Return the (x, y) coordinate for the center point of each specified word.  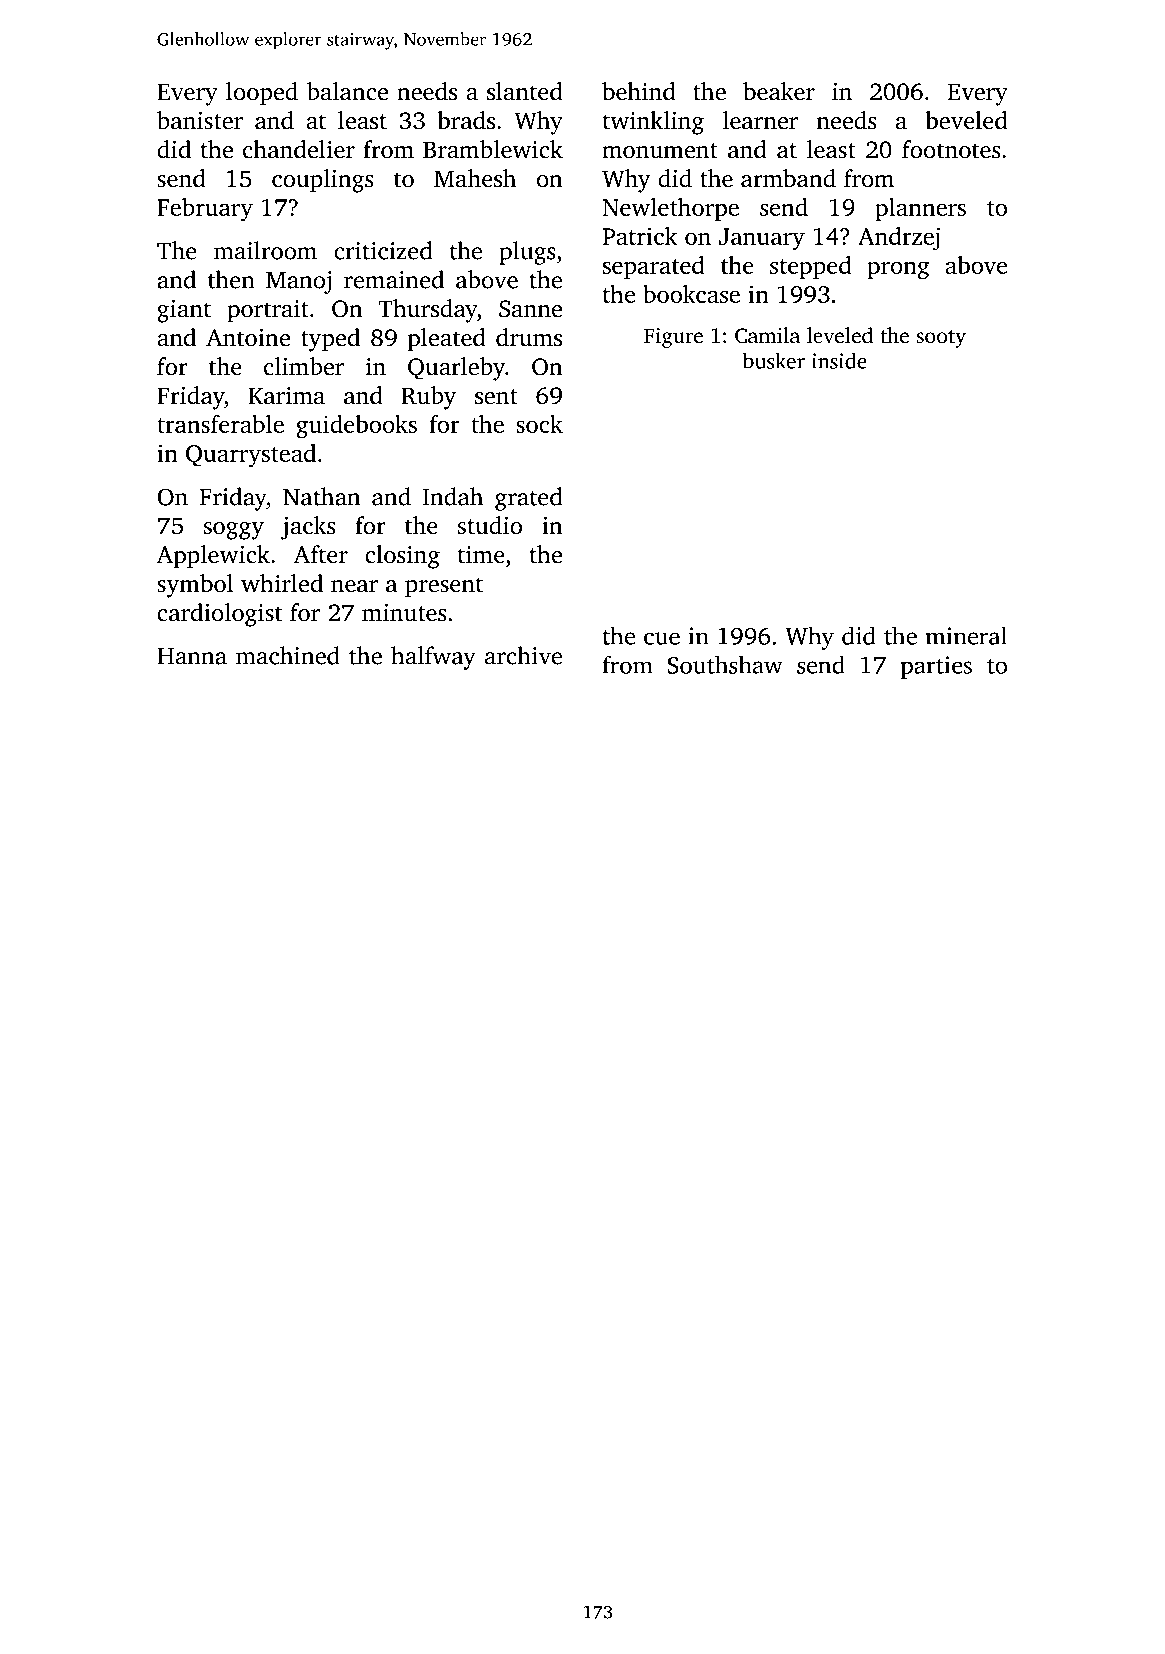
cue (662, 638)
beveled (966, 120)
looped (262, 94)
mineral (966, 635)
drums (529, 337)
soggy (234, 531)
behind (639, 91)
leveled (840, 335)
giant (184, 311)
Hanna (192, 656)
